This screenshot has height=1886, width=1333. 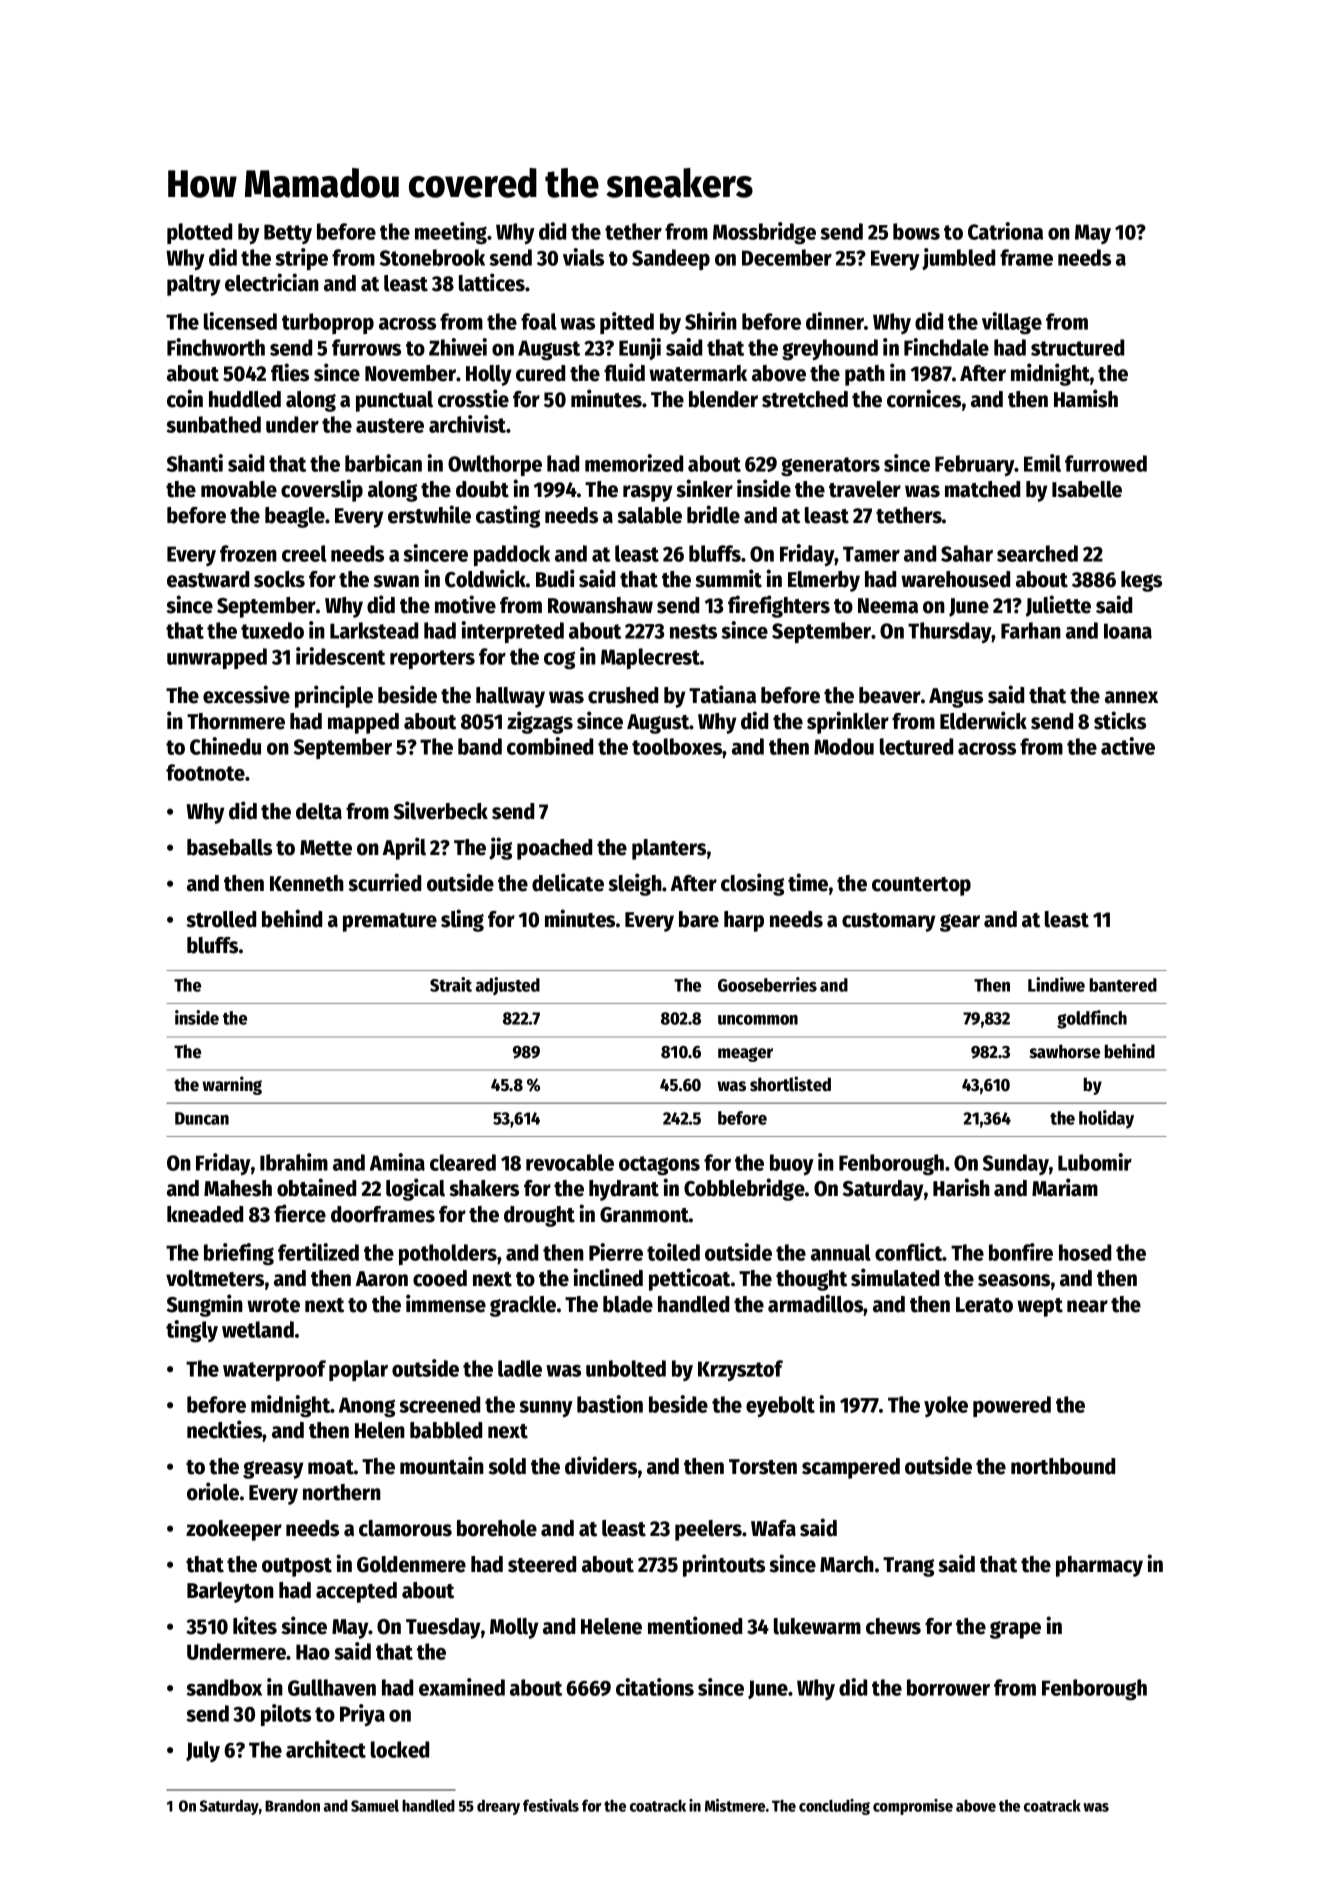 What do you see at coordinates (1015, 1630) in the screenshot?
I see `grape` at bounding box center [1015, 1630].
